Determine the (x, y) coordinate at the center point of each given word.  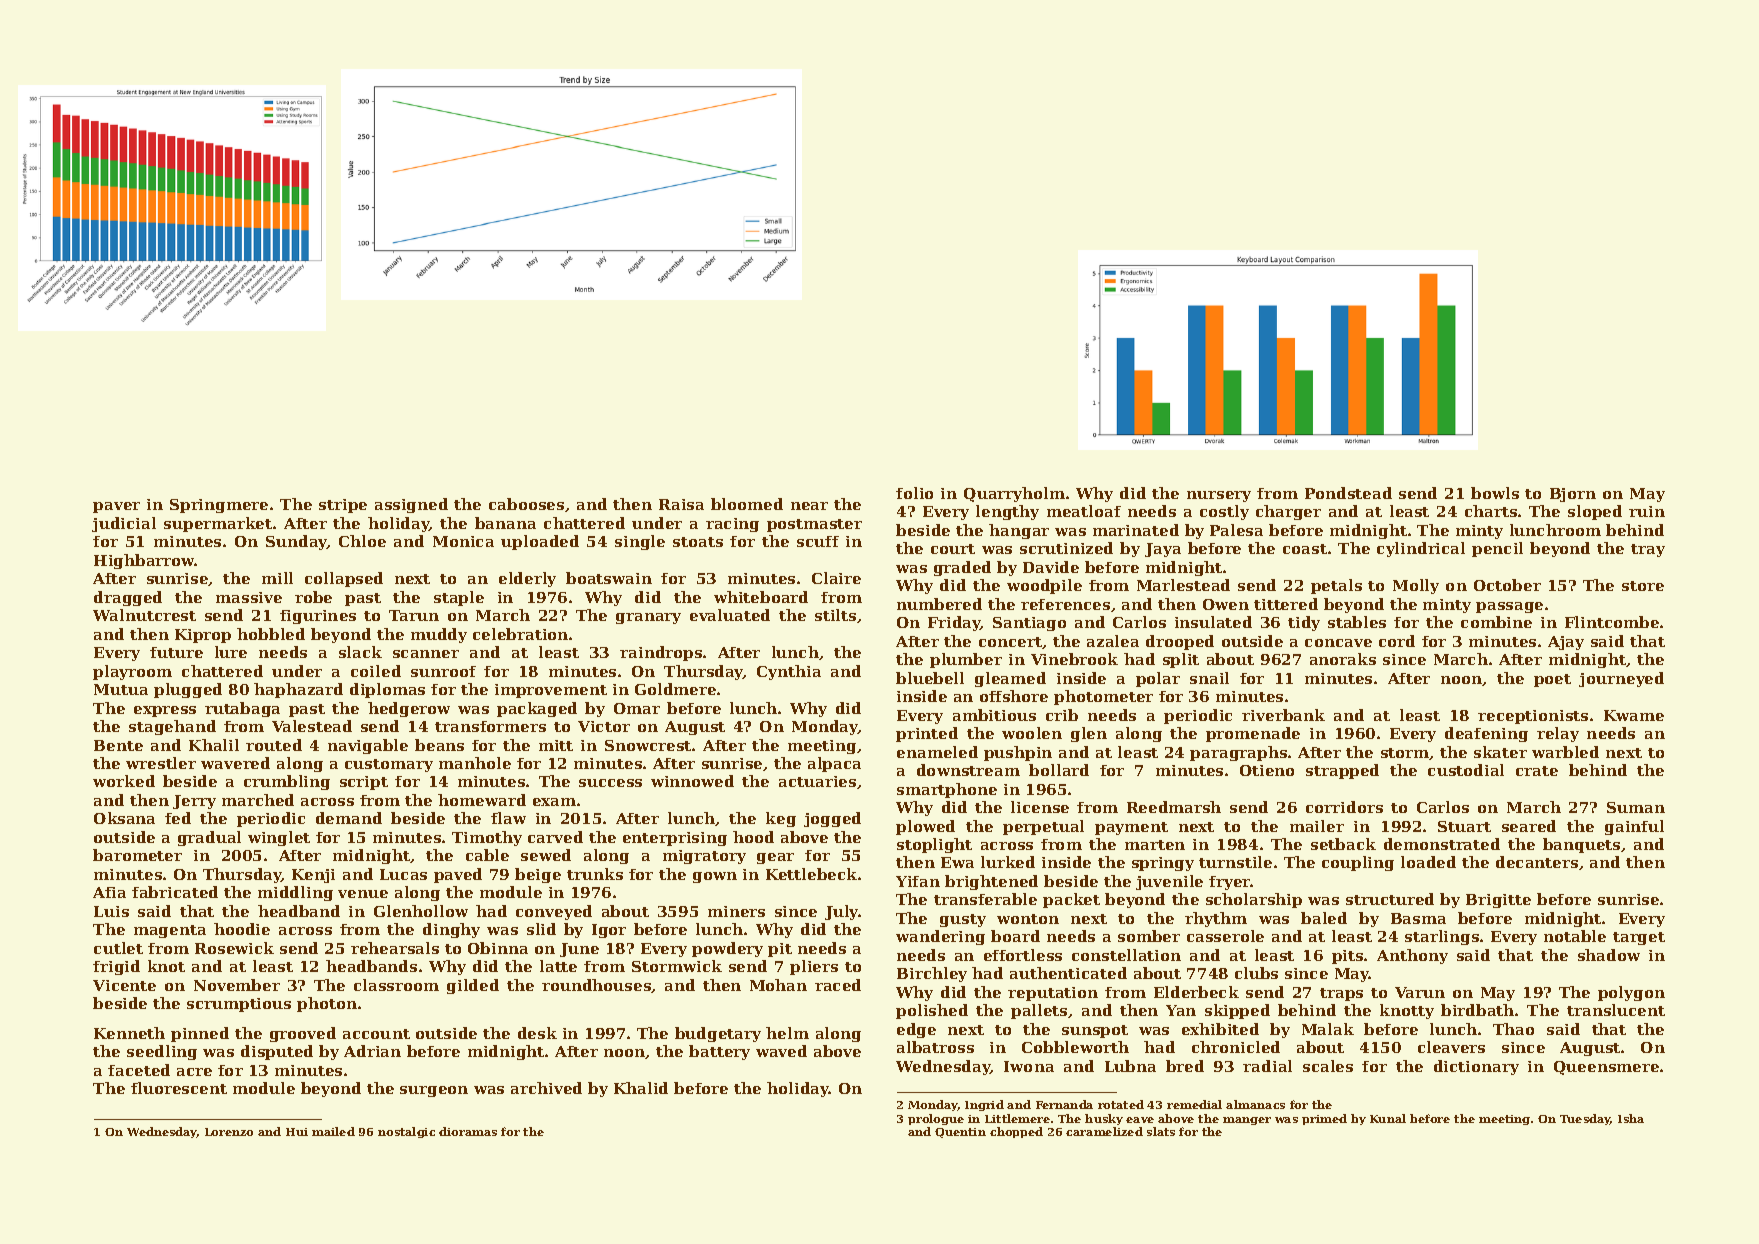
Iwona (1029, 1066)
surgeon (434, 1091)
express (165, 711)
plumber (966, 660)
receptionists (1533, 717)
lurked (1008, 862)
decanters (1537, 862)
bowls (1495, 493)
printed (927, 734)
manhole (475, 763)
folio (914, 493)
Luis (111, 911)
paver (116, 507)
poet (1552, 680)
